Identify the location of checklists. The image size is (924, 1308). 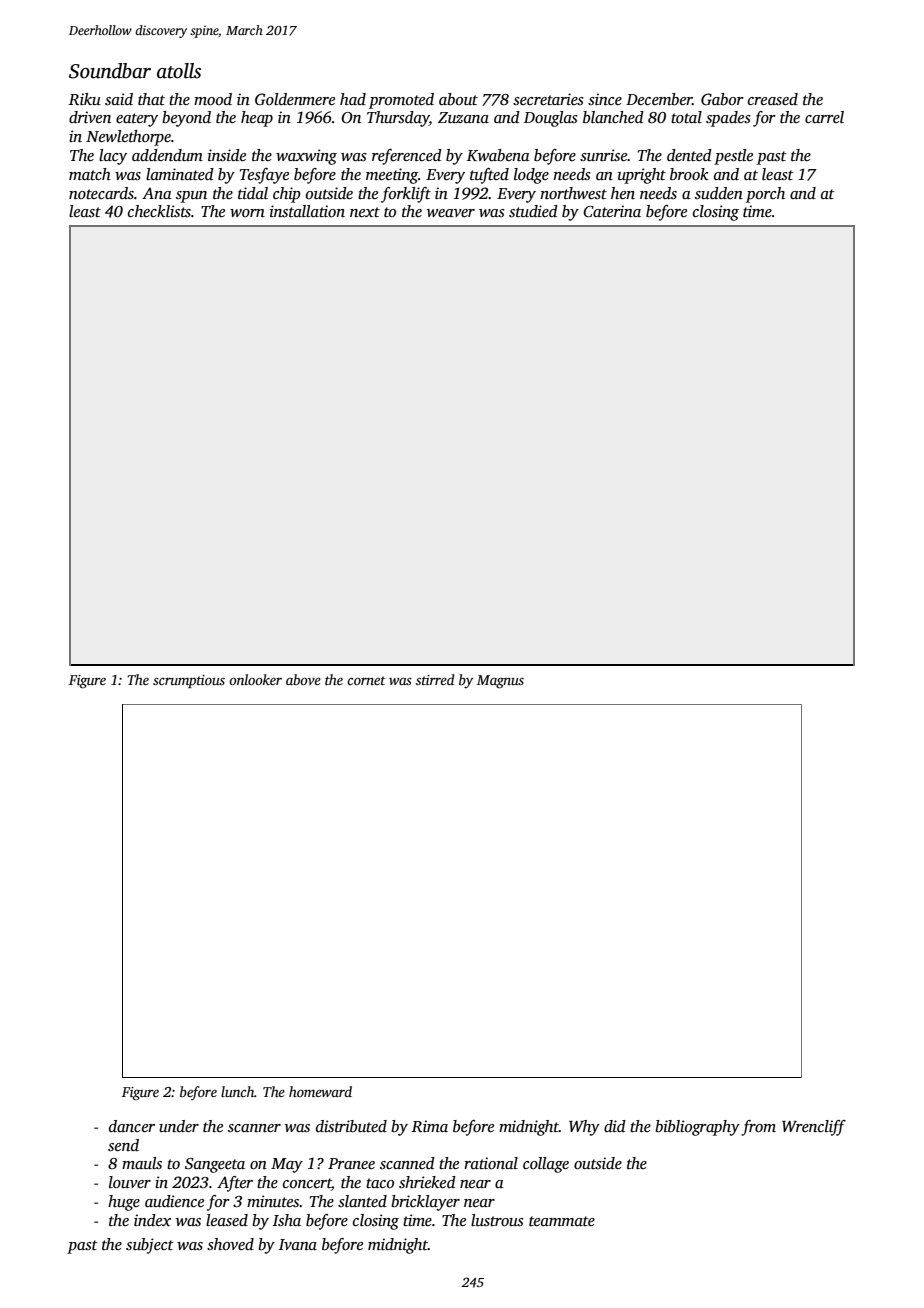
(159, 211).
